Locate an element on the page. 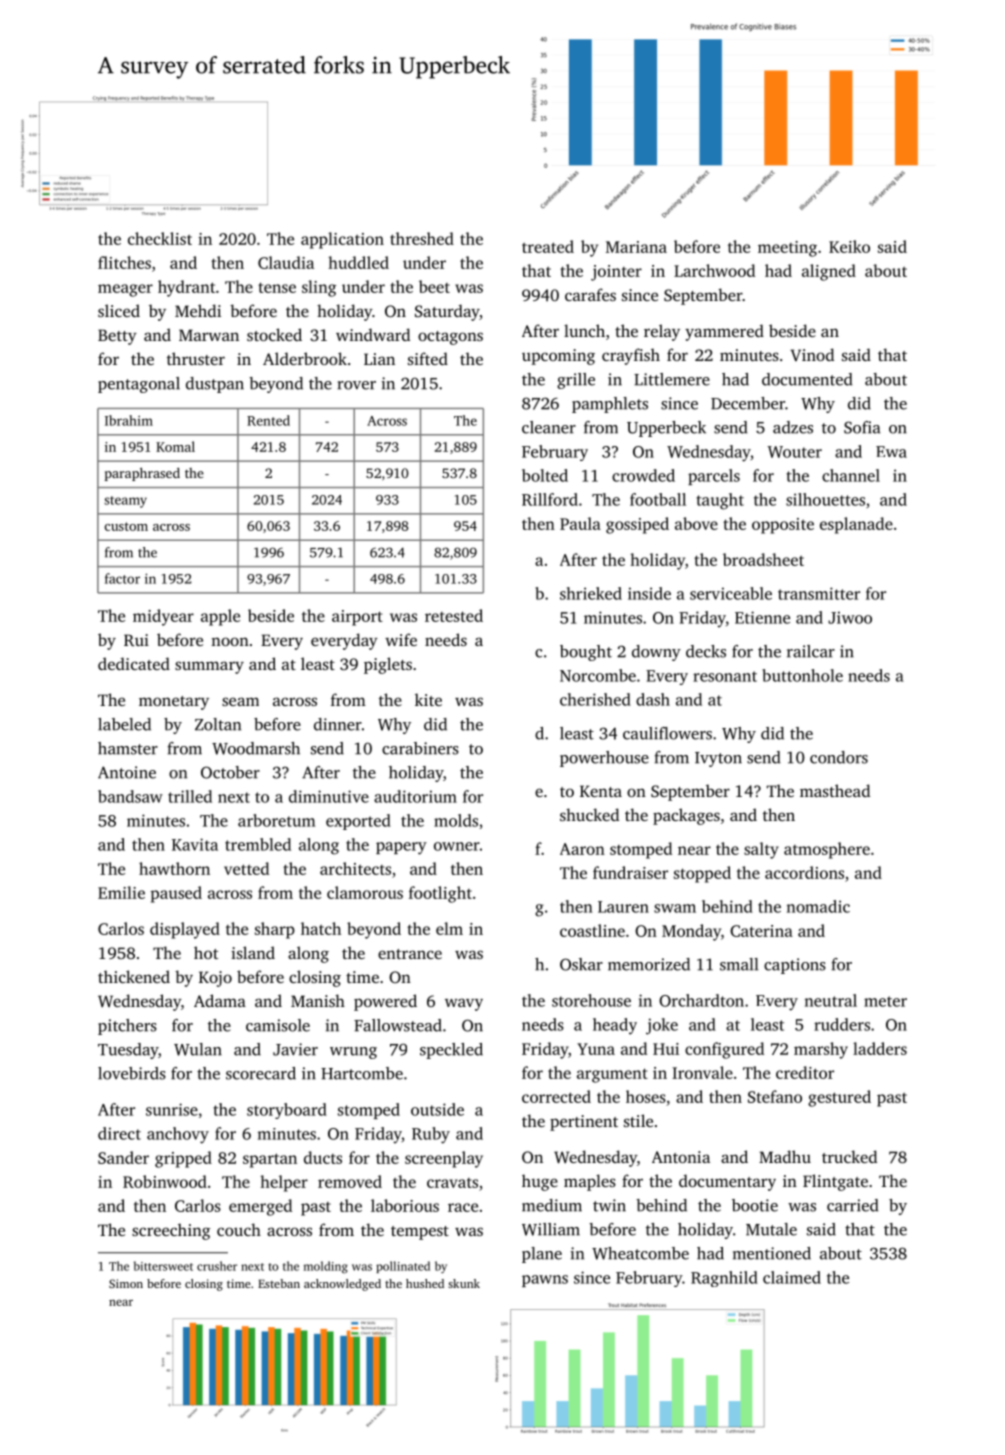  Madhu is located at coordinates (785, 1156).
